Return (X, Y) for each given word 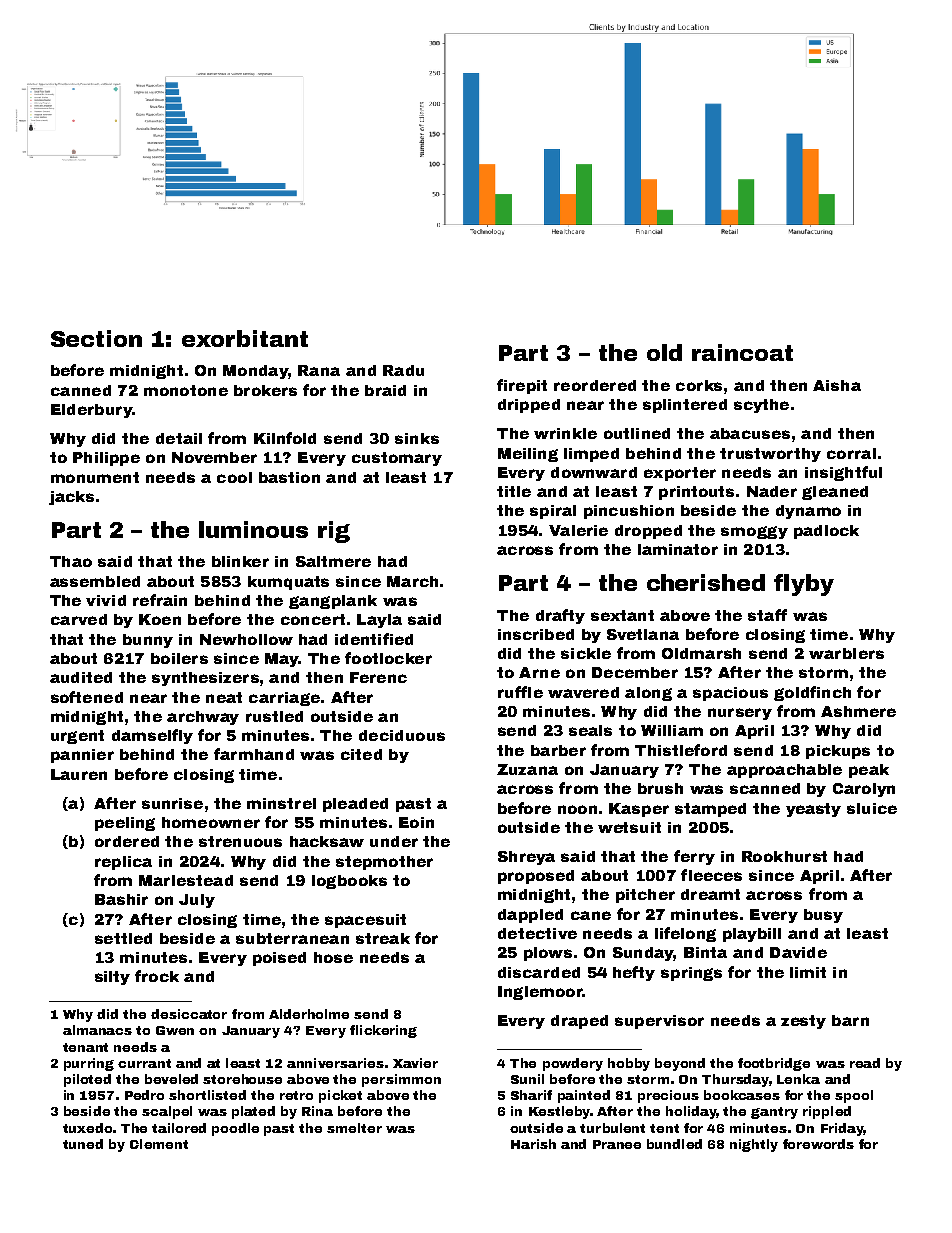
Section (96, 338)
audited (81, 677)
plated (253, 1112)
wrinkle (565, 433)
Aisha (837, 385)
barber (558, 750)
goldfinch (812, 693)
